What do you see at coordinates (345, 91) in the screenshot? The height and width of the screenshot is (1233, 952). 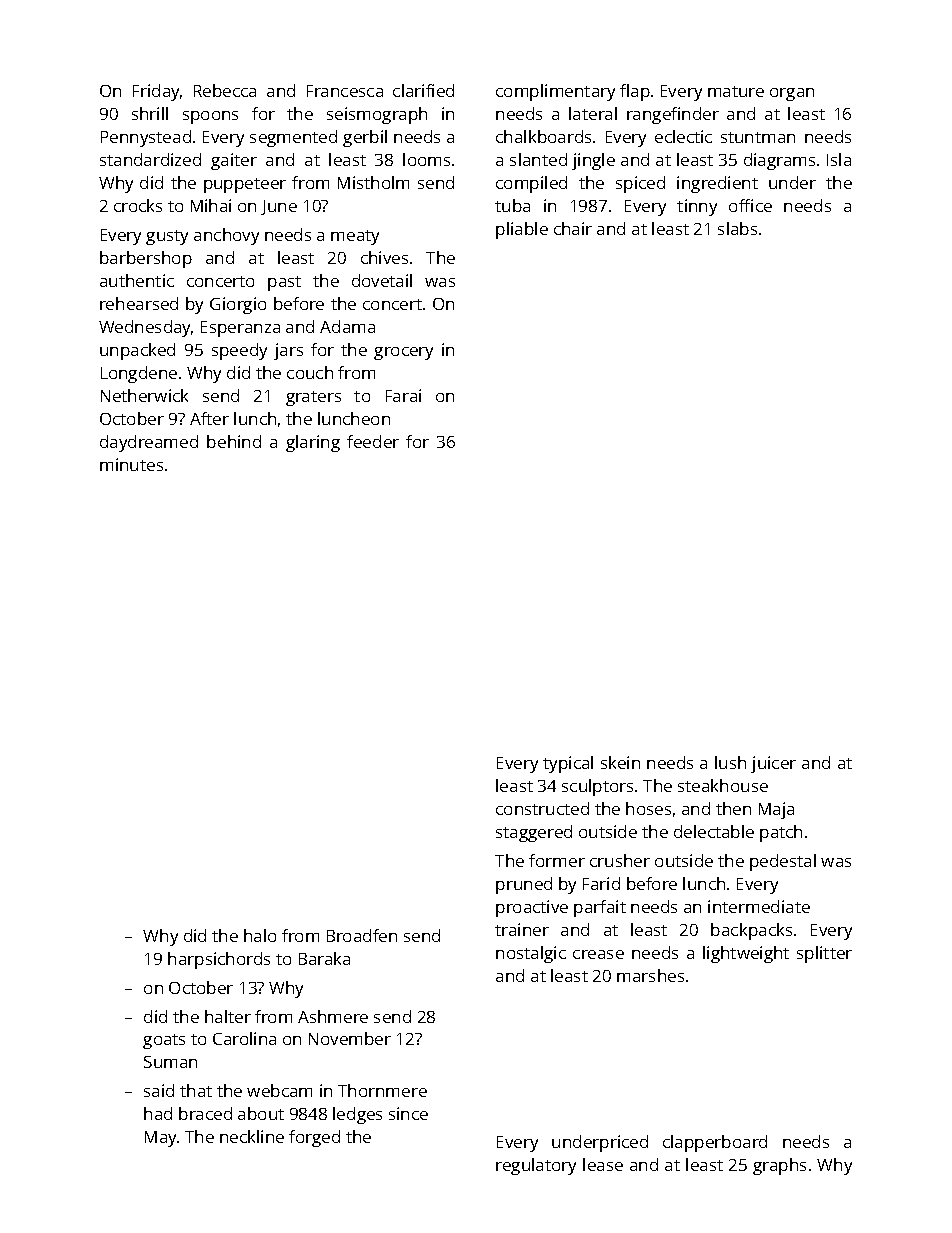 I see `Francesca` at bounding box center [345, 91].
